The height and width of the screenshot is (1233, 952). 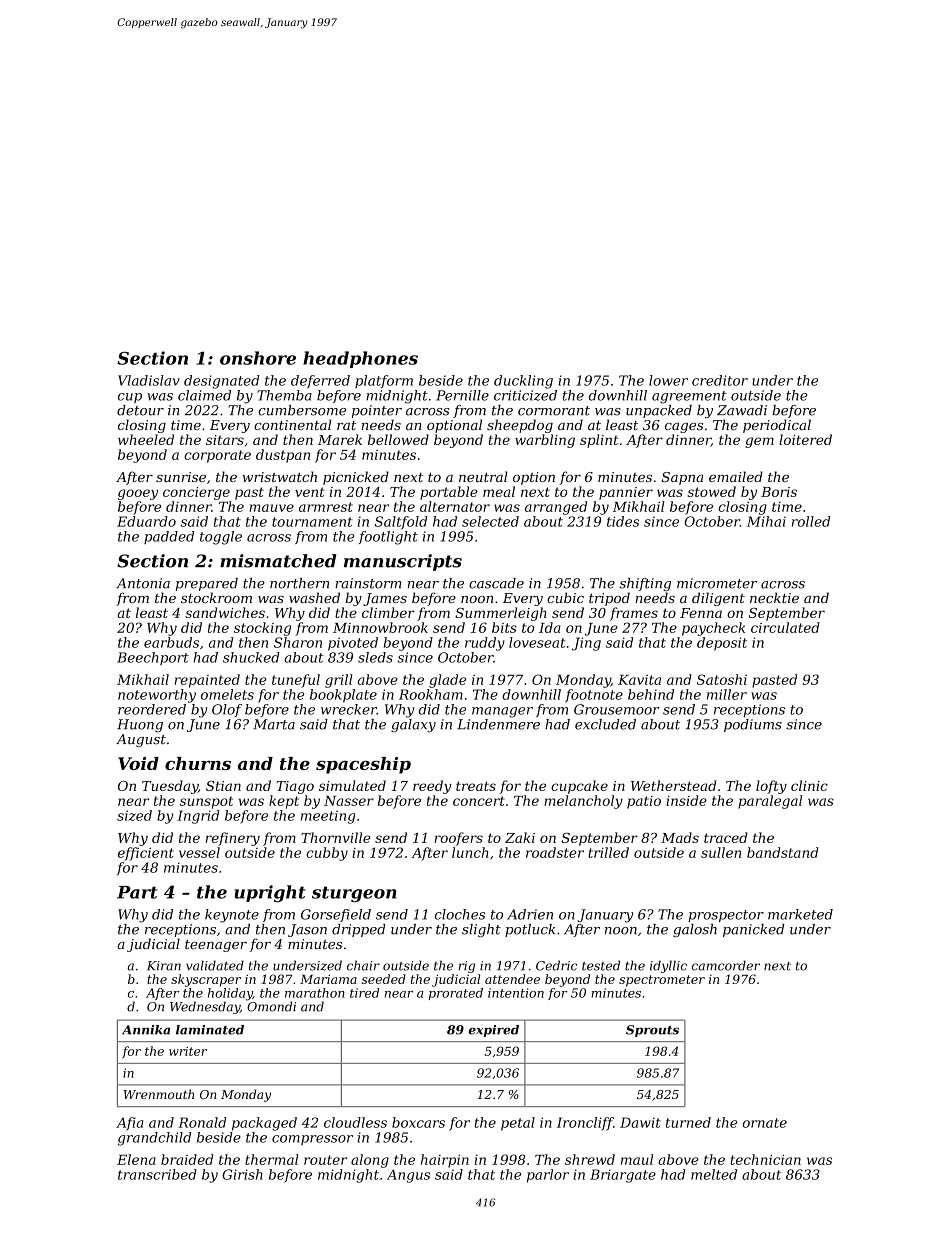 I want to click on rolled, so click(x=811, y=521).
